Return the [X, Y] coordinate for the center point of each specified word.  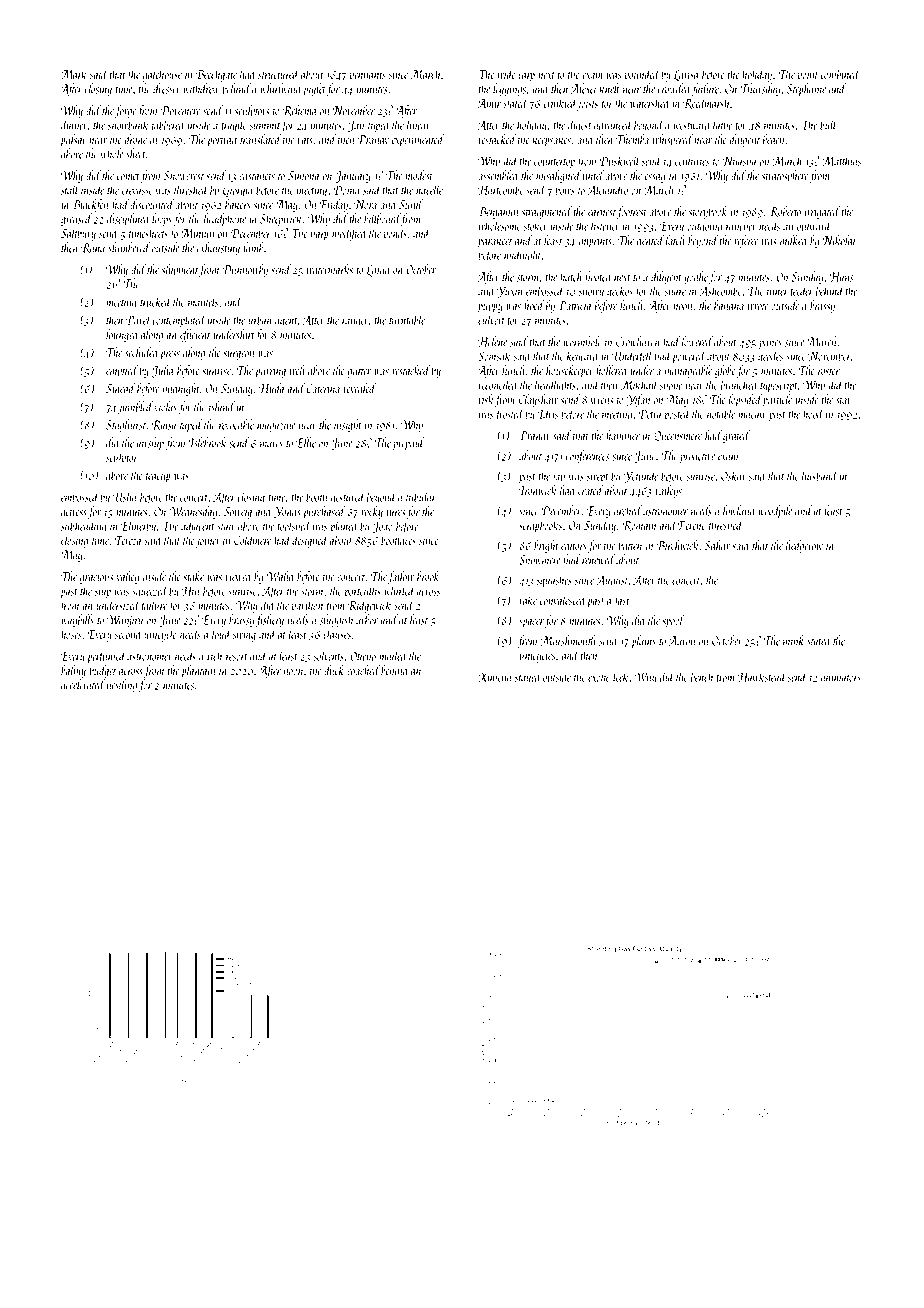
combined [840, 73]
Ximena [494, 677]
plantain [198, 671]
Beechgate [216, 75]
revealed [359, 388]
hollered [612, 370]
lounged [123, 335]
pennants [367, 77]
